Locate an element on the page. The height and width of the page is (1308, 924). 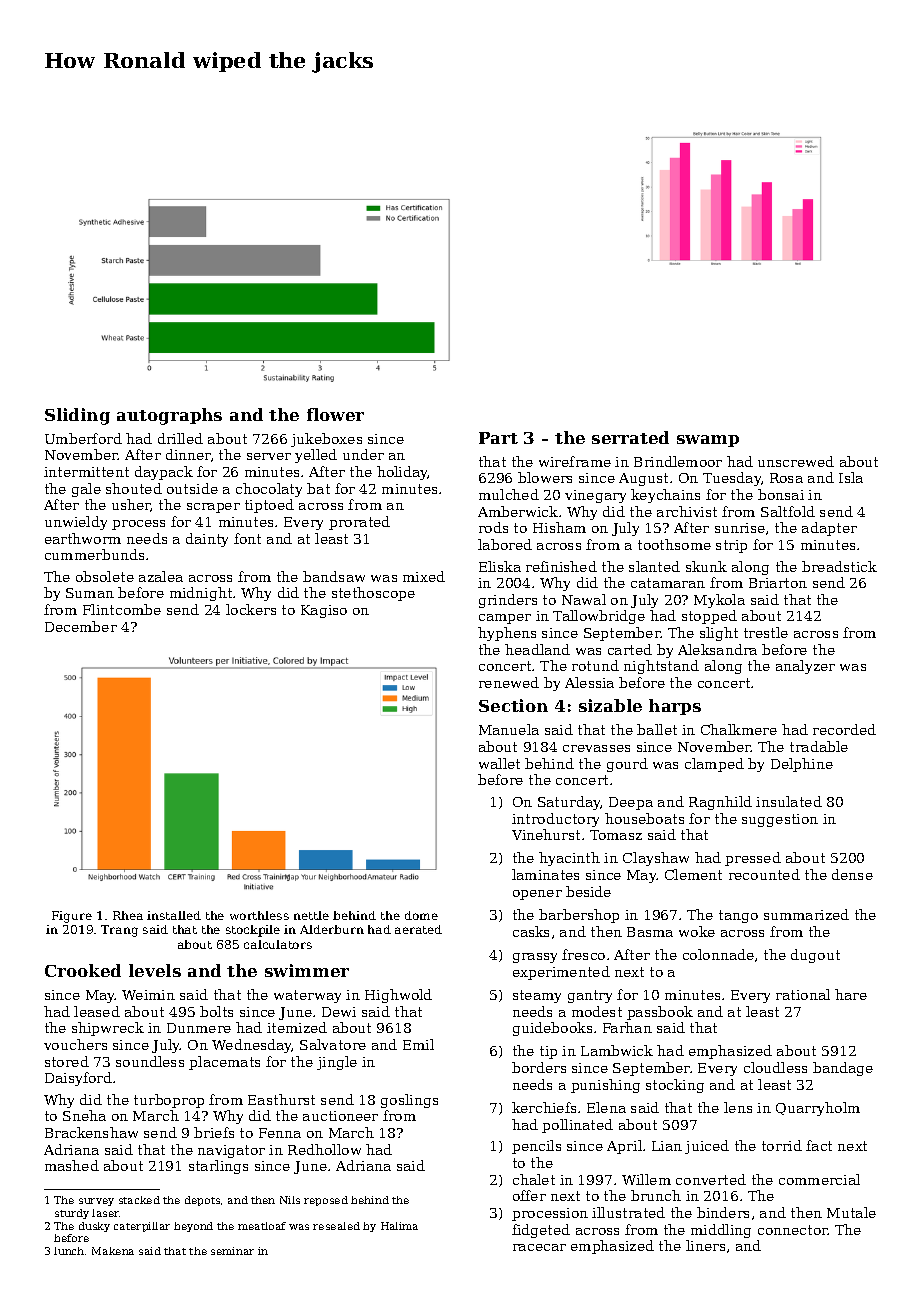
Rhea is located at coordinates (128, 915).
